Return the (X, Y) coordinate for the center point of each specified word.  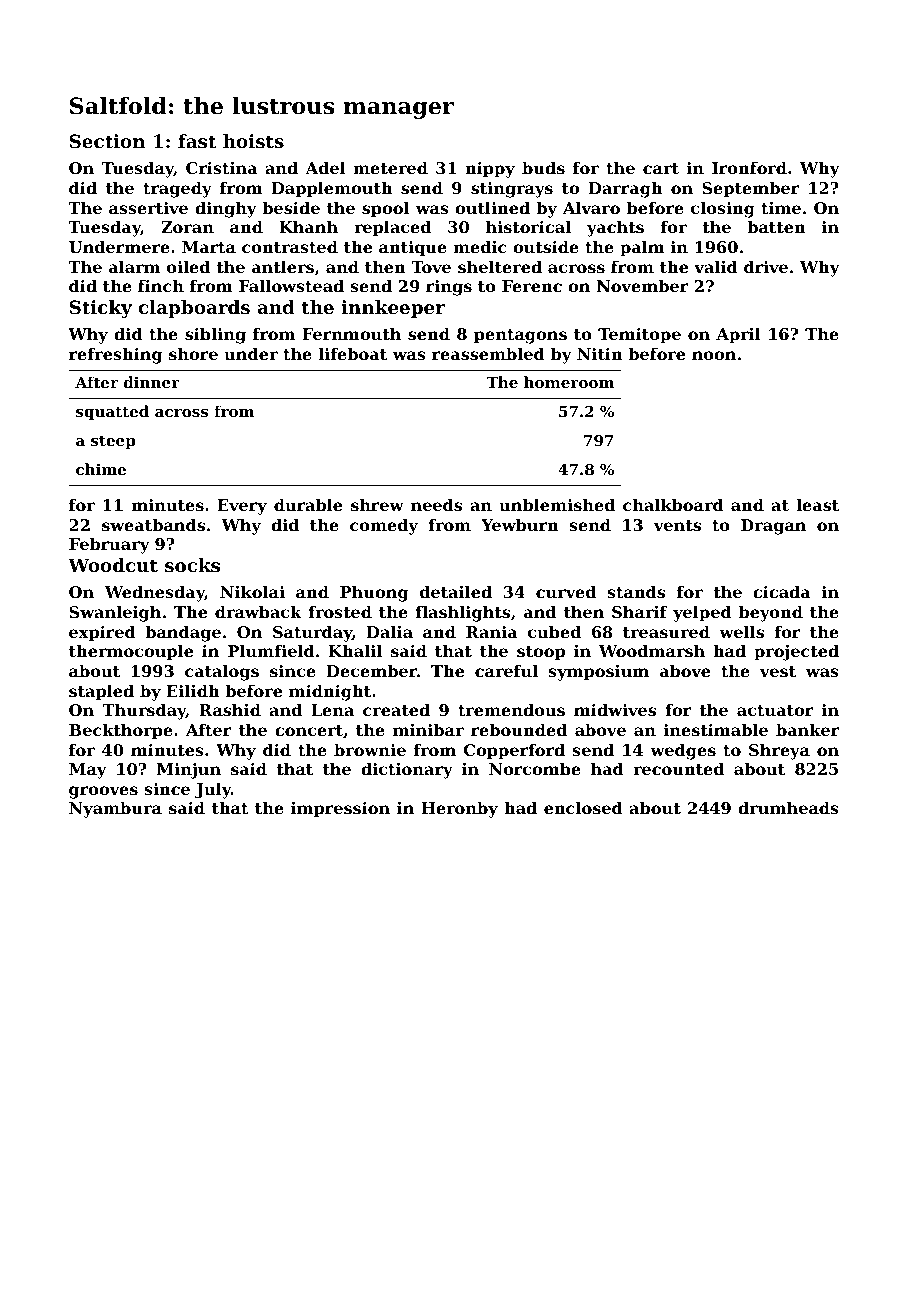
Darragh (626, 190)
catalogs (222, 673)
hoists (253, 141)
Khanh (308, 227)
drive (766, 267)
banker (808, 730)
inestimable (716, 730)
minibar (428, 730)
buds (543, 168)
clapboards (194, 309)
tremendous (511, 710)
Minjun (189, 771)
